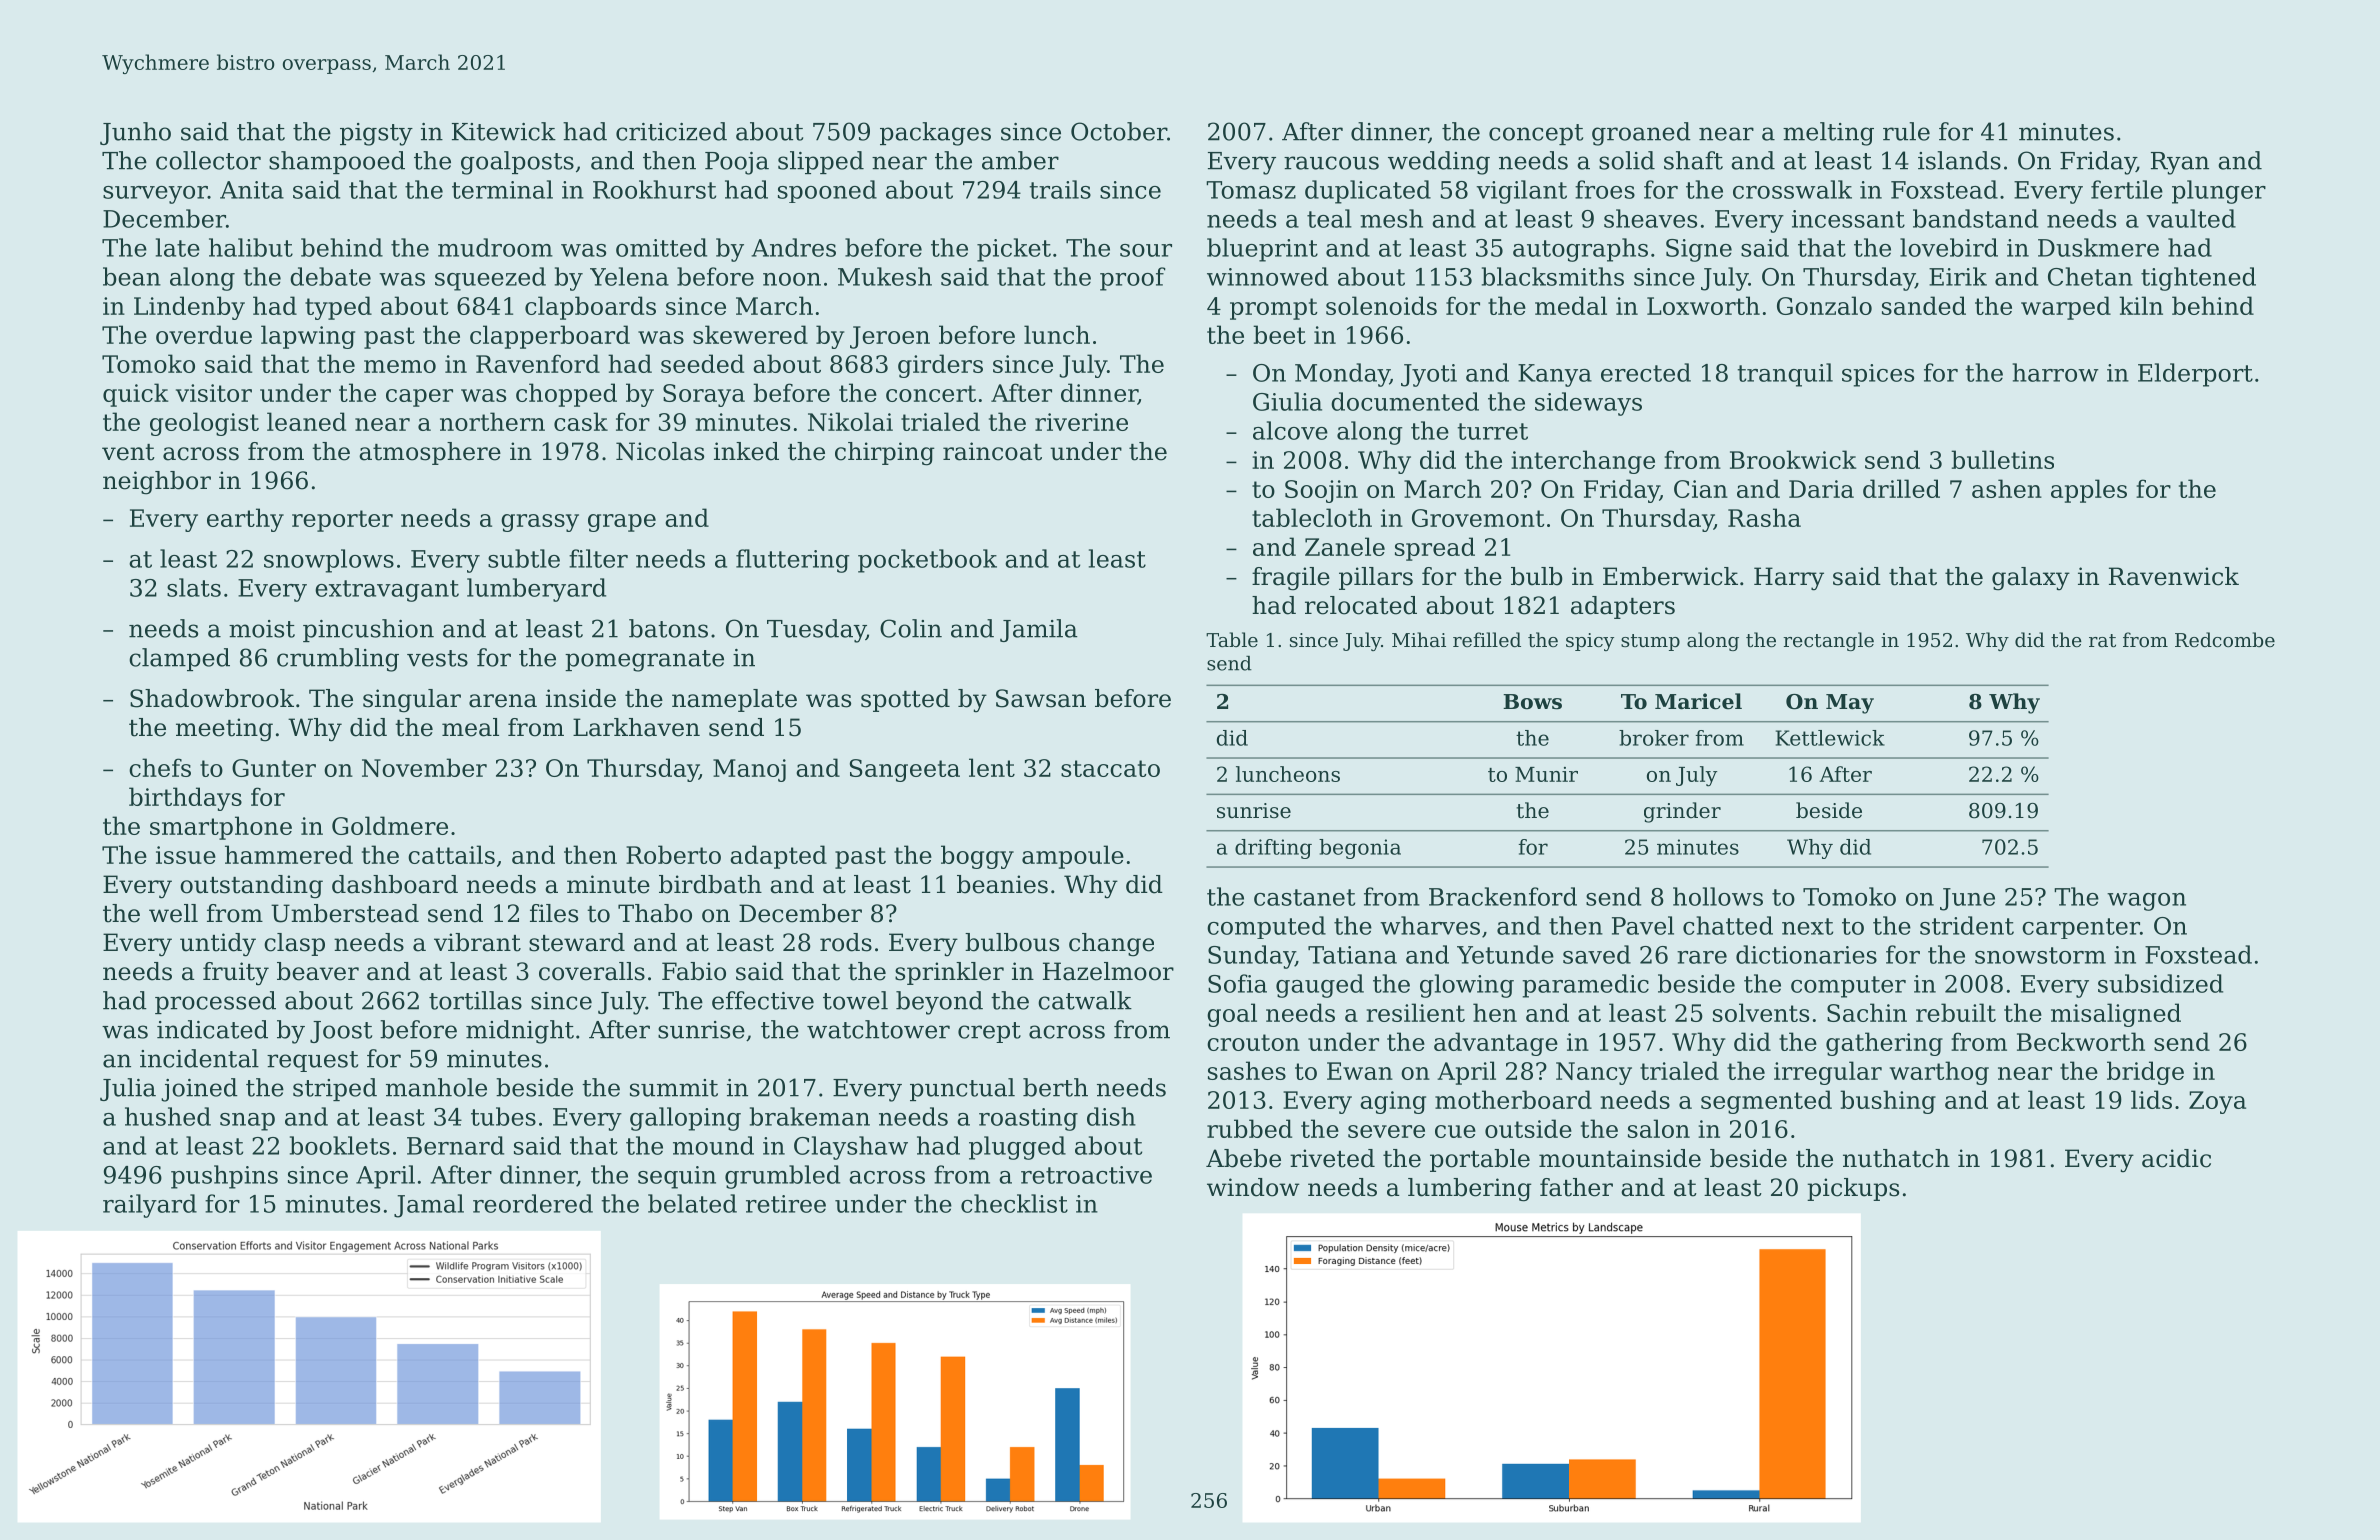  I want to click on Zoya, so click(2217, 1102).
